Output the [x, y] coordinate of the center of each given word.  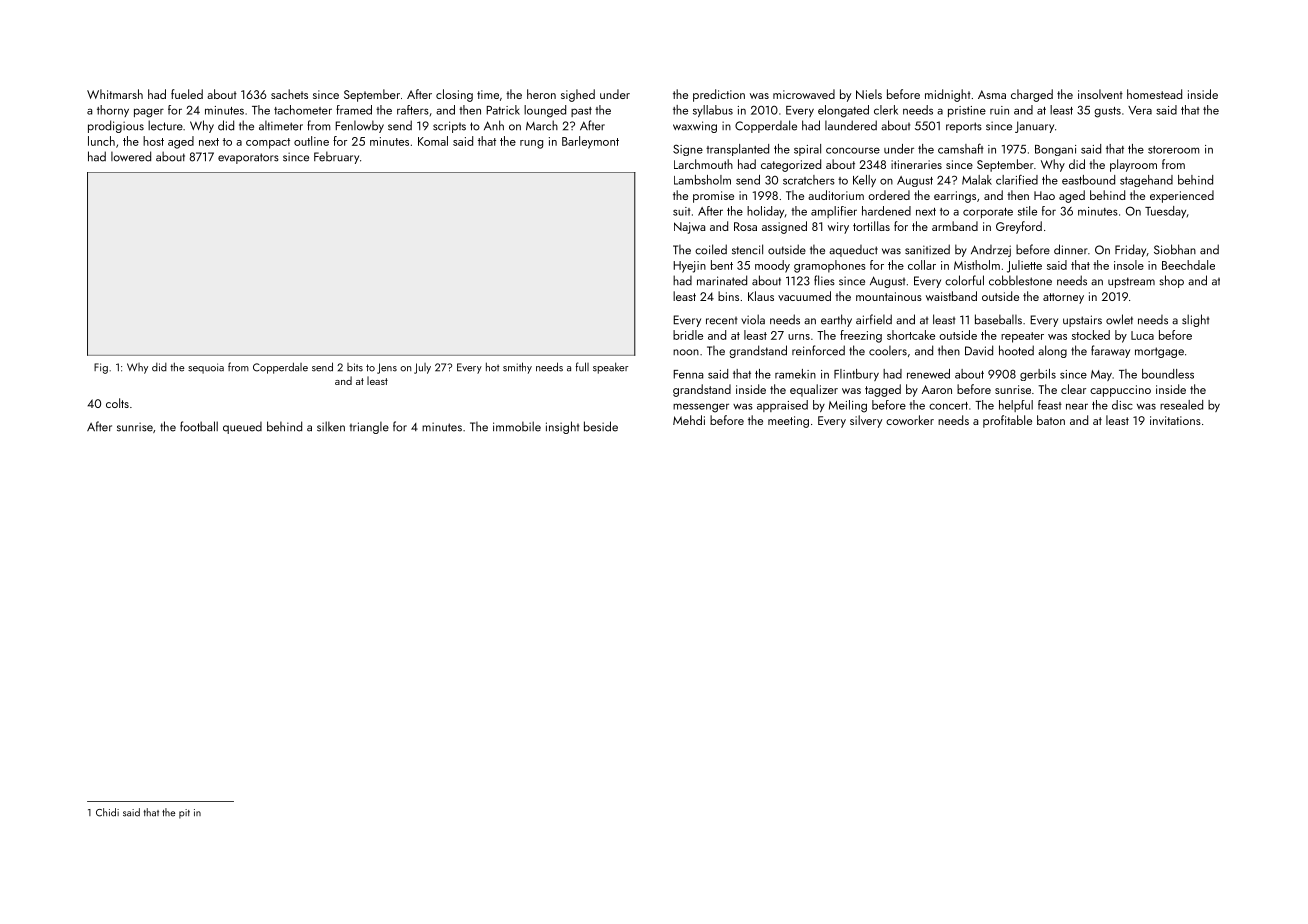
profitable [1007, 421]
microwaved [804, 94]
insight [562, 427]
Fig [101, 368]
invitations [1175, 420]
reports [964, 127]
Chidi [107, 812]
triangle [369, 428]
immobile [517, 426]
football [199, 426]
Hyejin [689, 267]
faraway [1110, 351]
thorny [113, 111]
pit [184, 814]
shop [1172, 281]
